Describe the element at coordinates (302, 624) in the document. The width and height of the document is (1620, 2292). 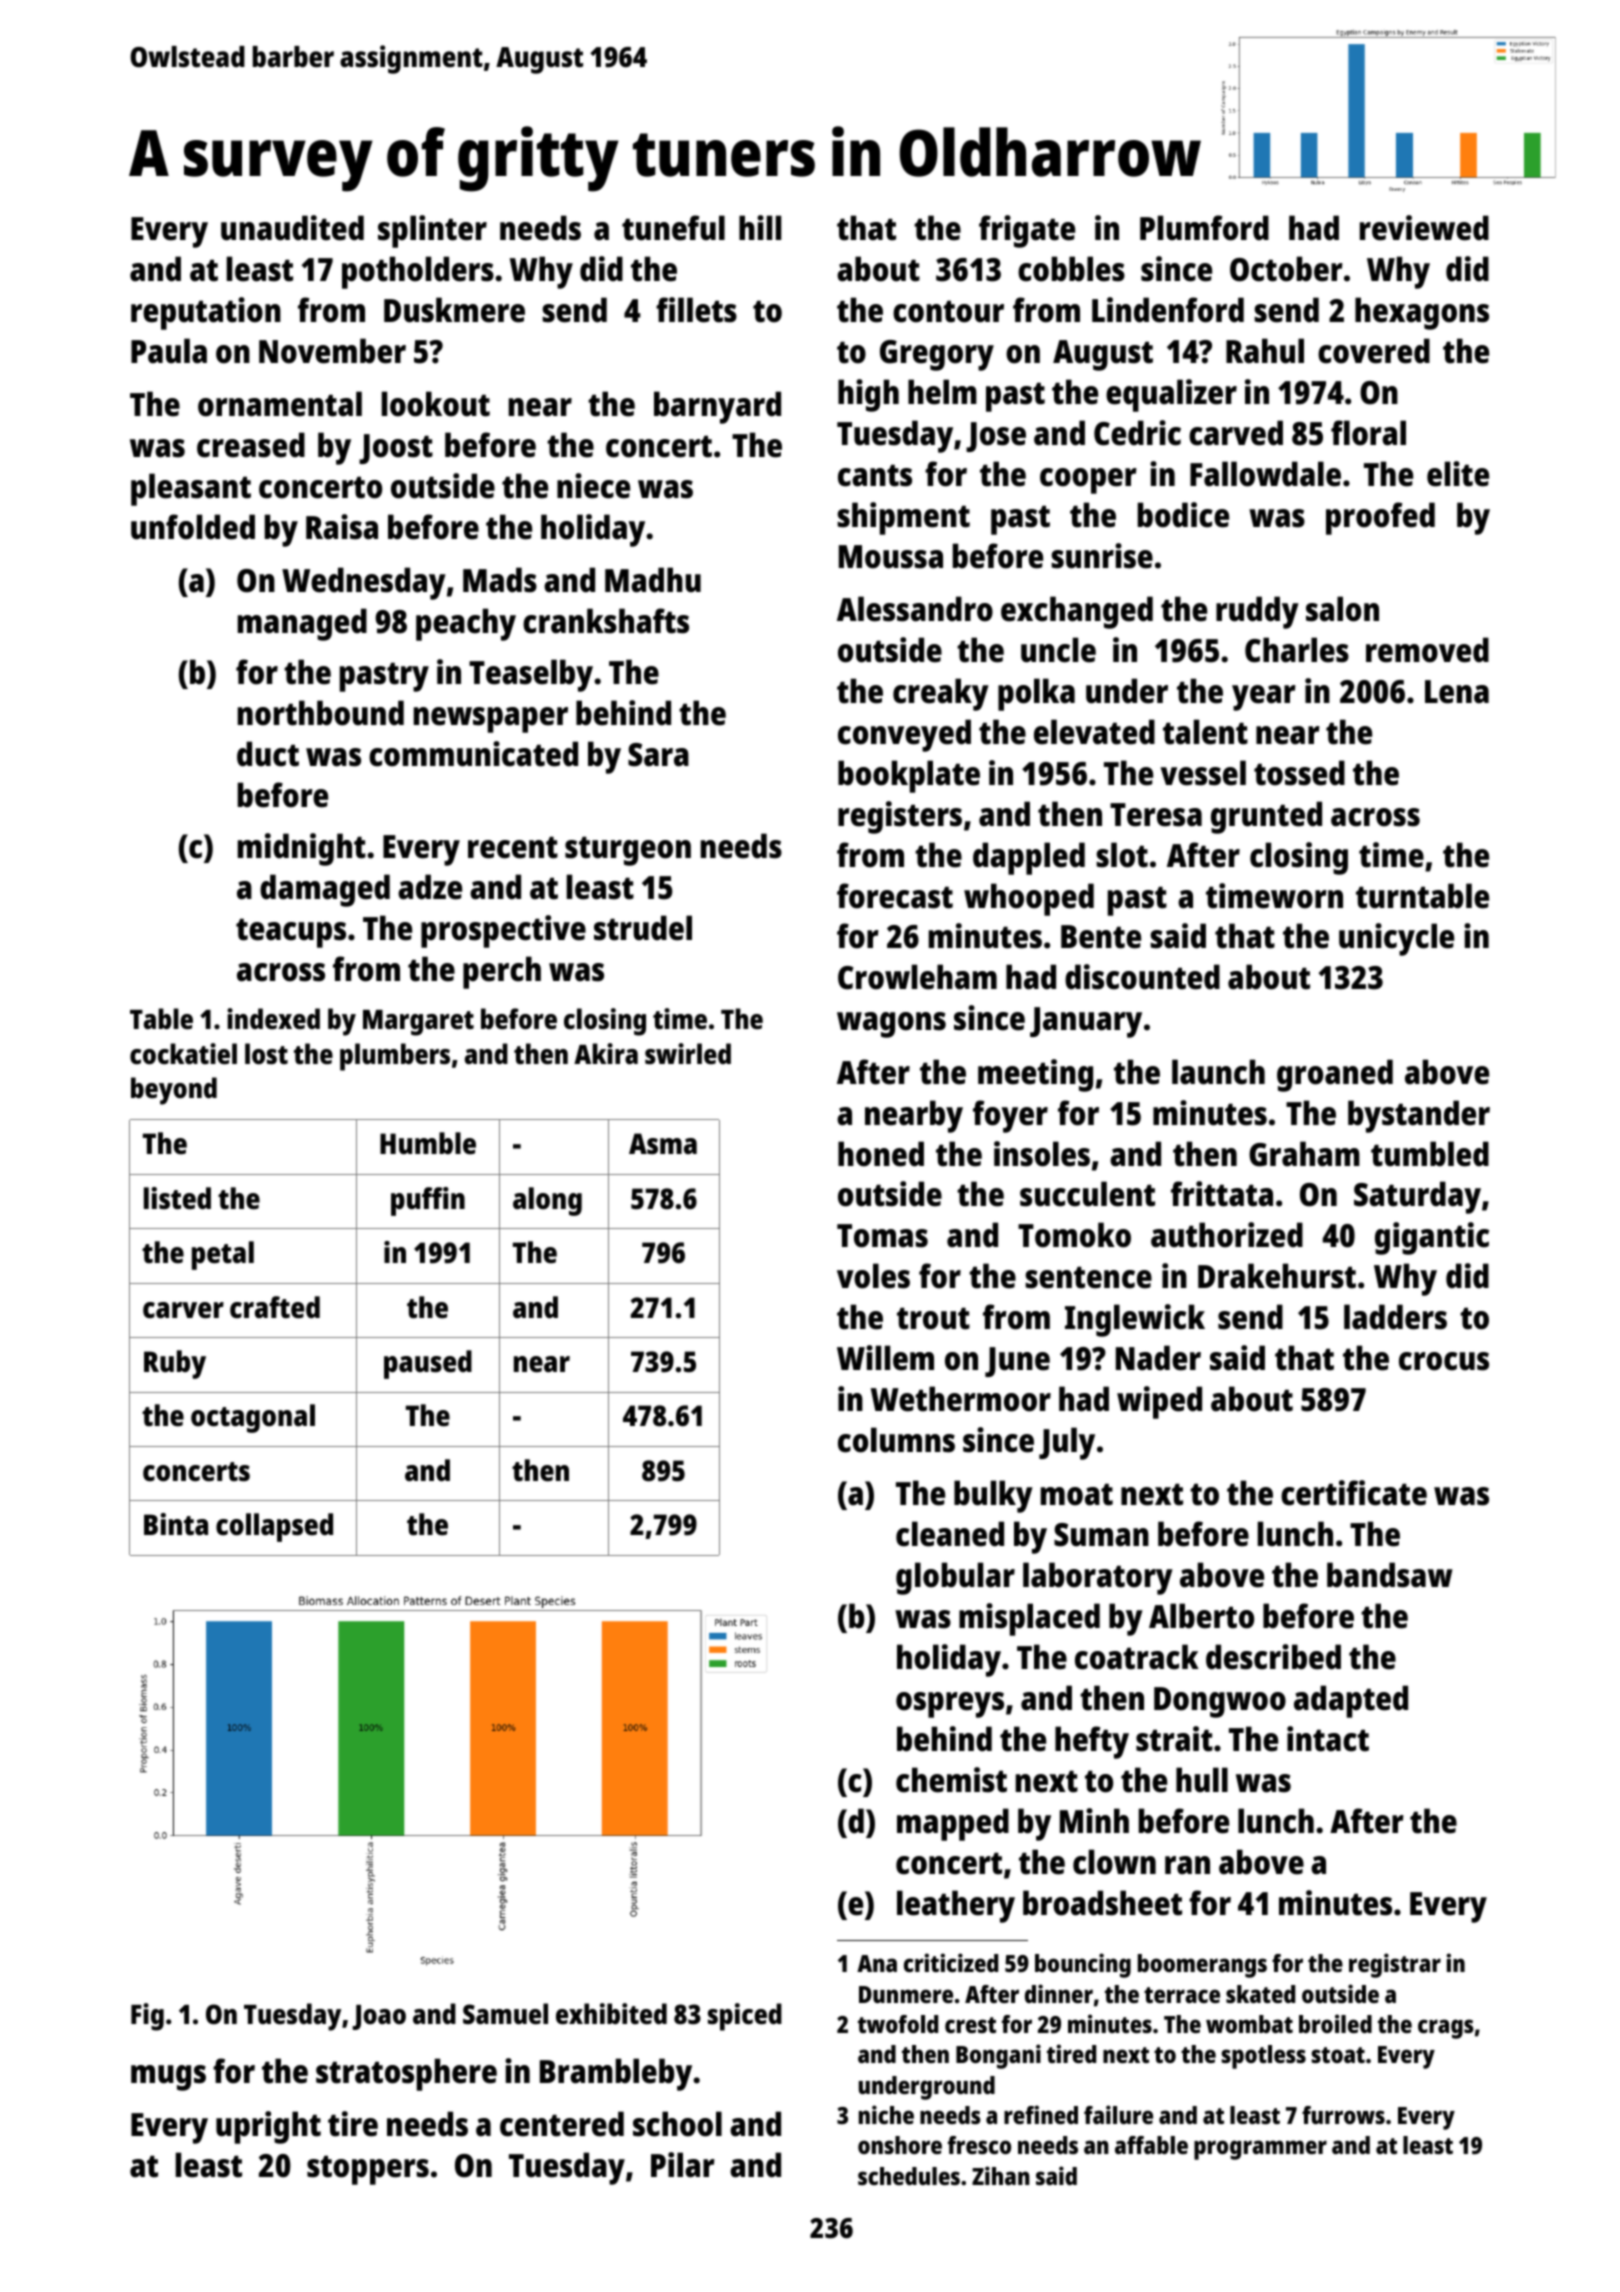
I see `managed` at that location.
